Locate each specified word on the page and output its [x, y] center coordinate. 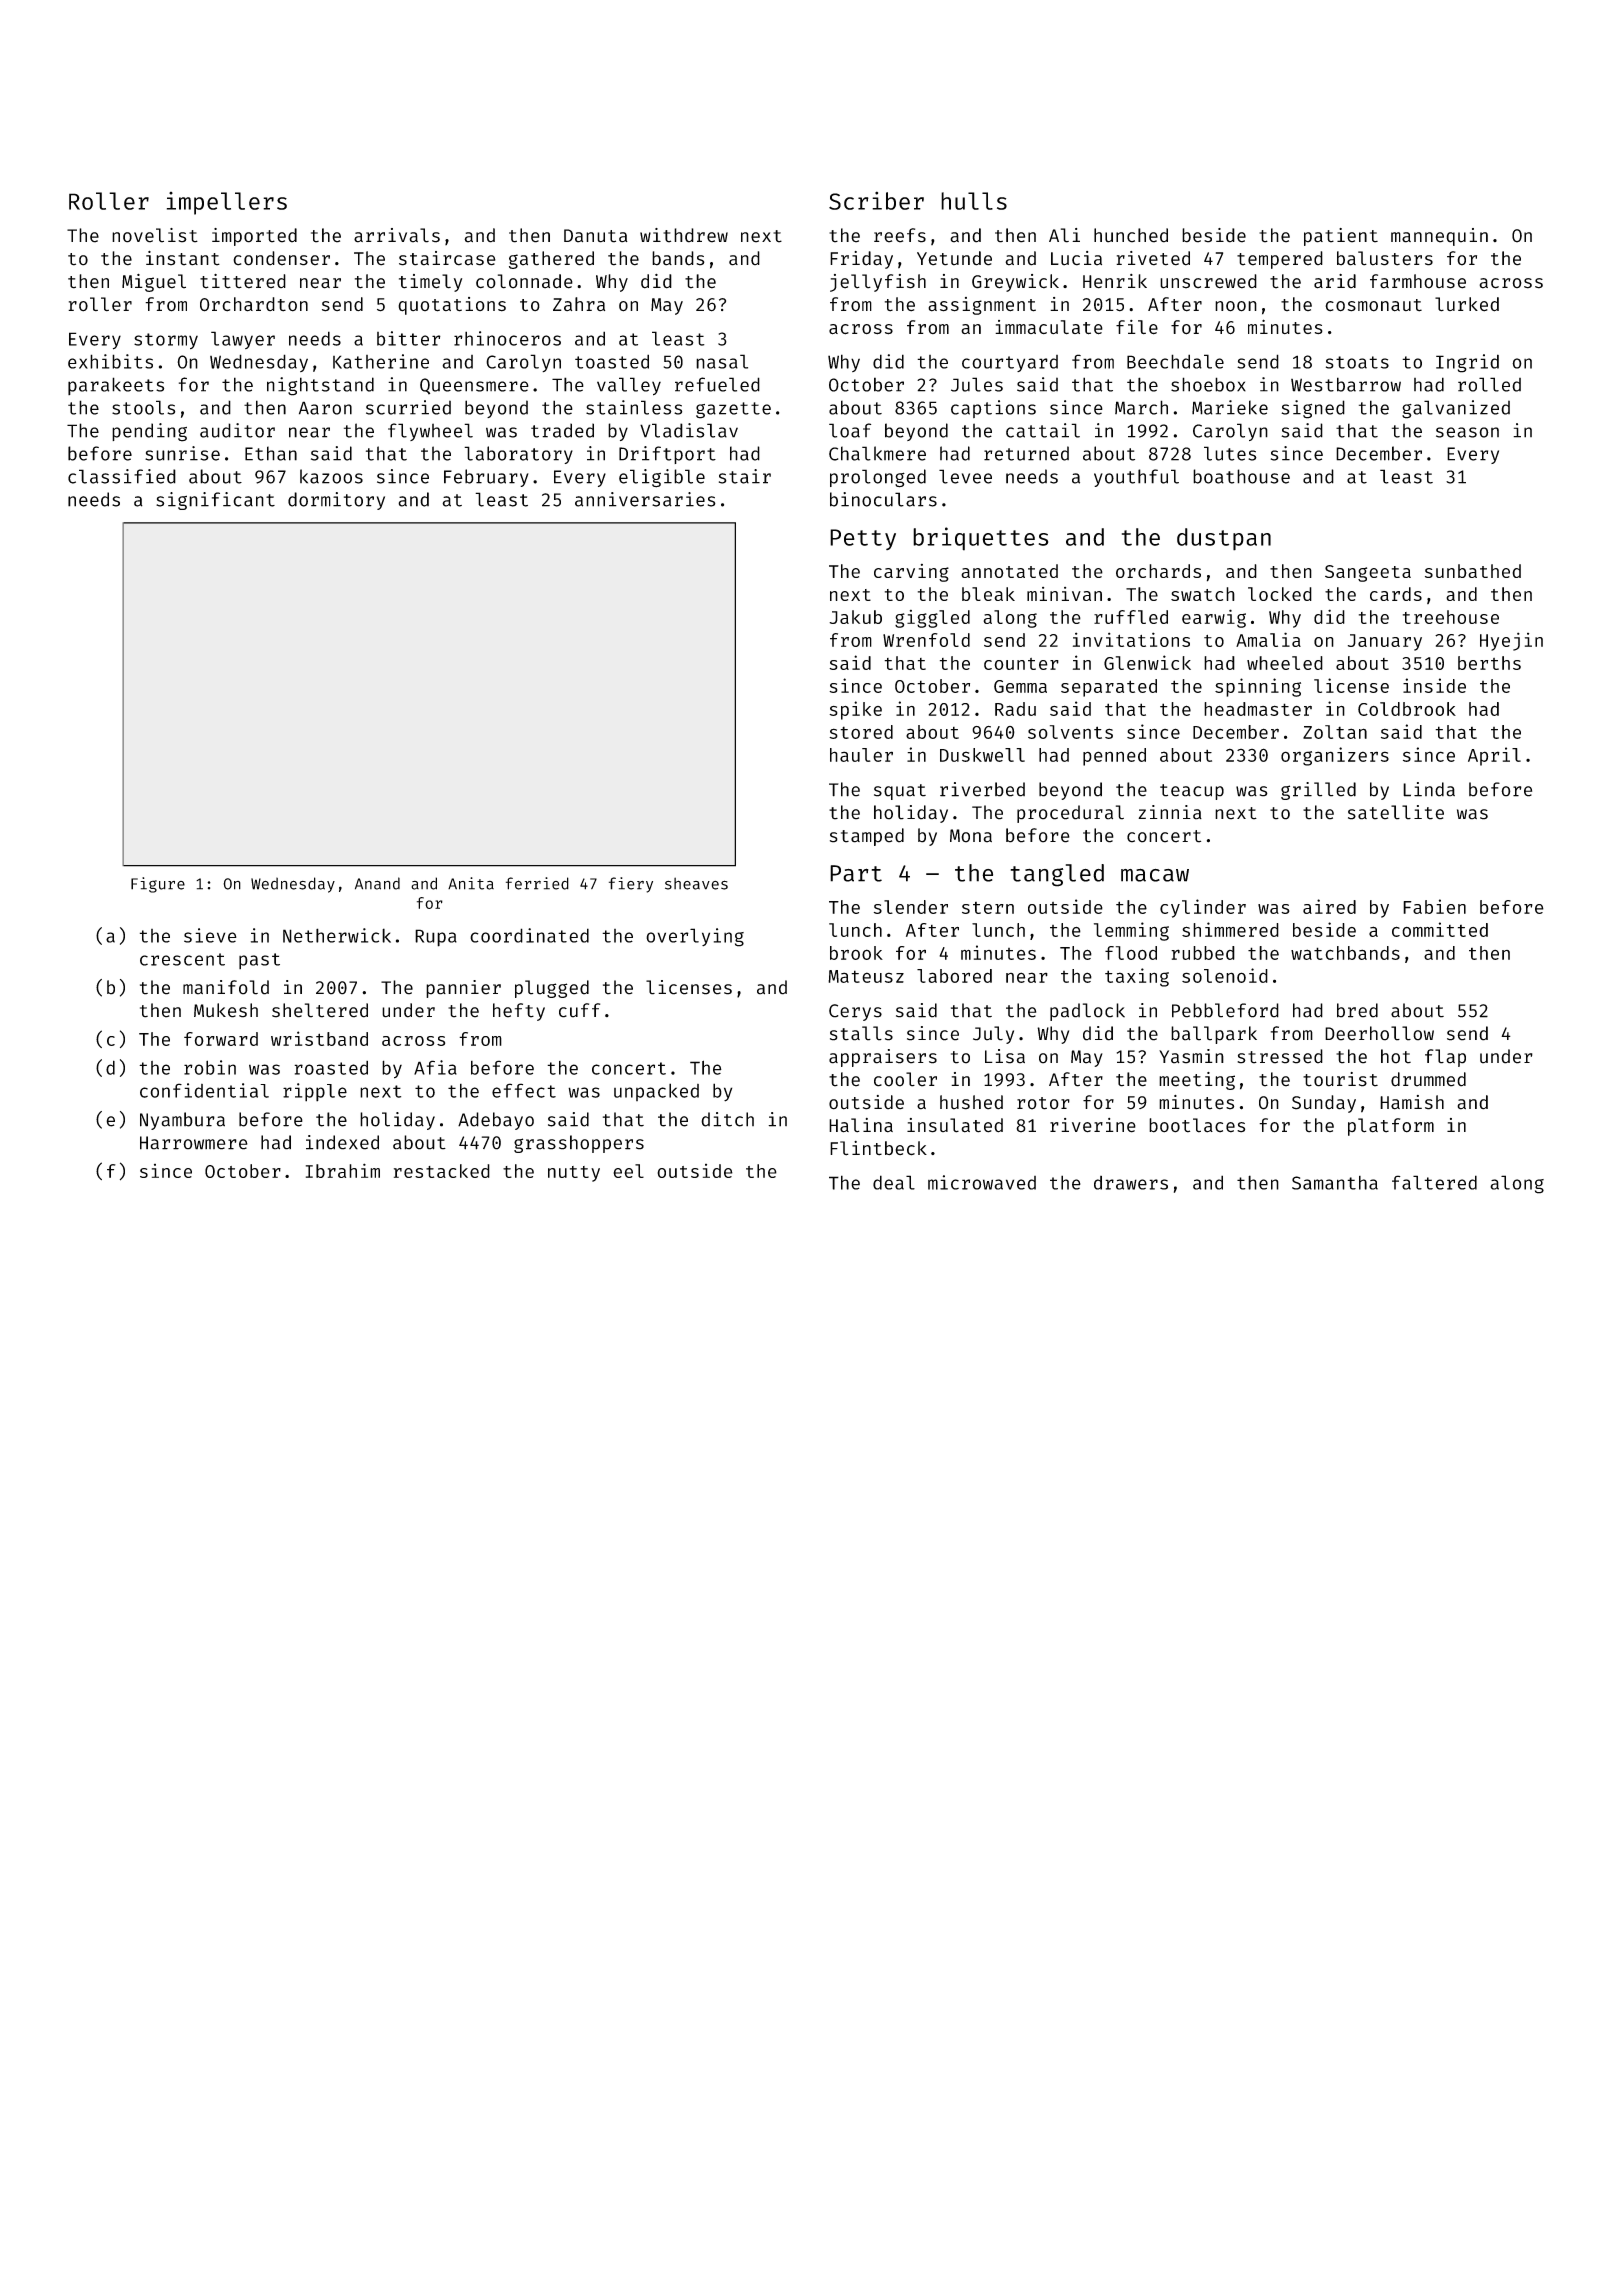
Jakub [855, 617]
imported [254, 237]
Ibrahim [343, 1170]
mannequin [1439, 237]
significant [215, 501]
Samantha [1335, 1183]
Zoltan [1335, 732]
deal [894, 1182]
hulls [974, 201]
